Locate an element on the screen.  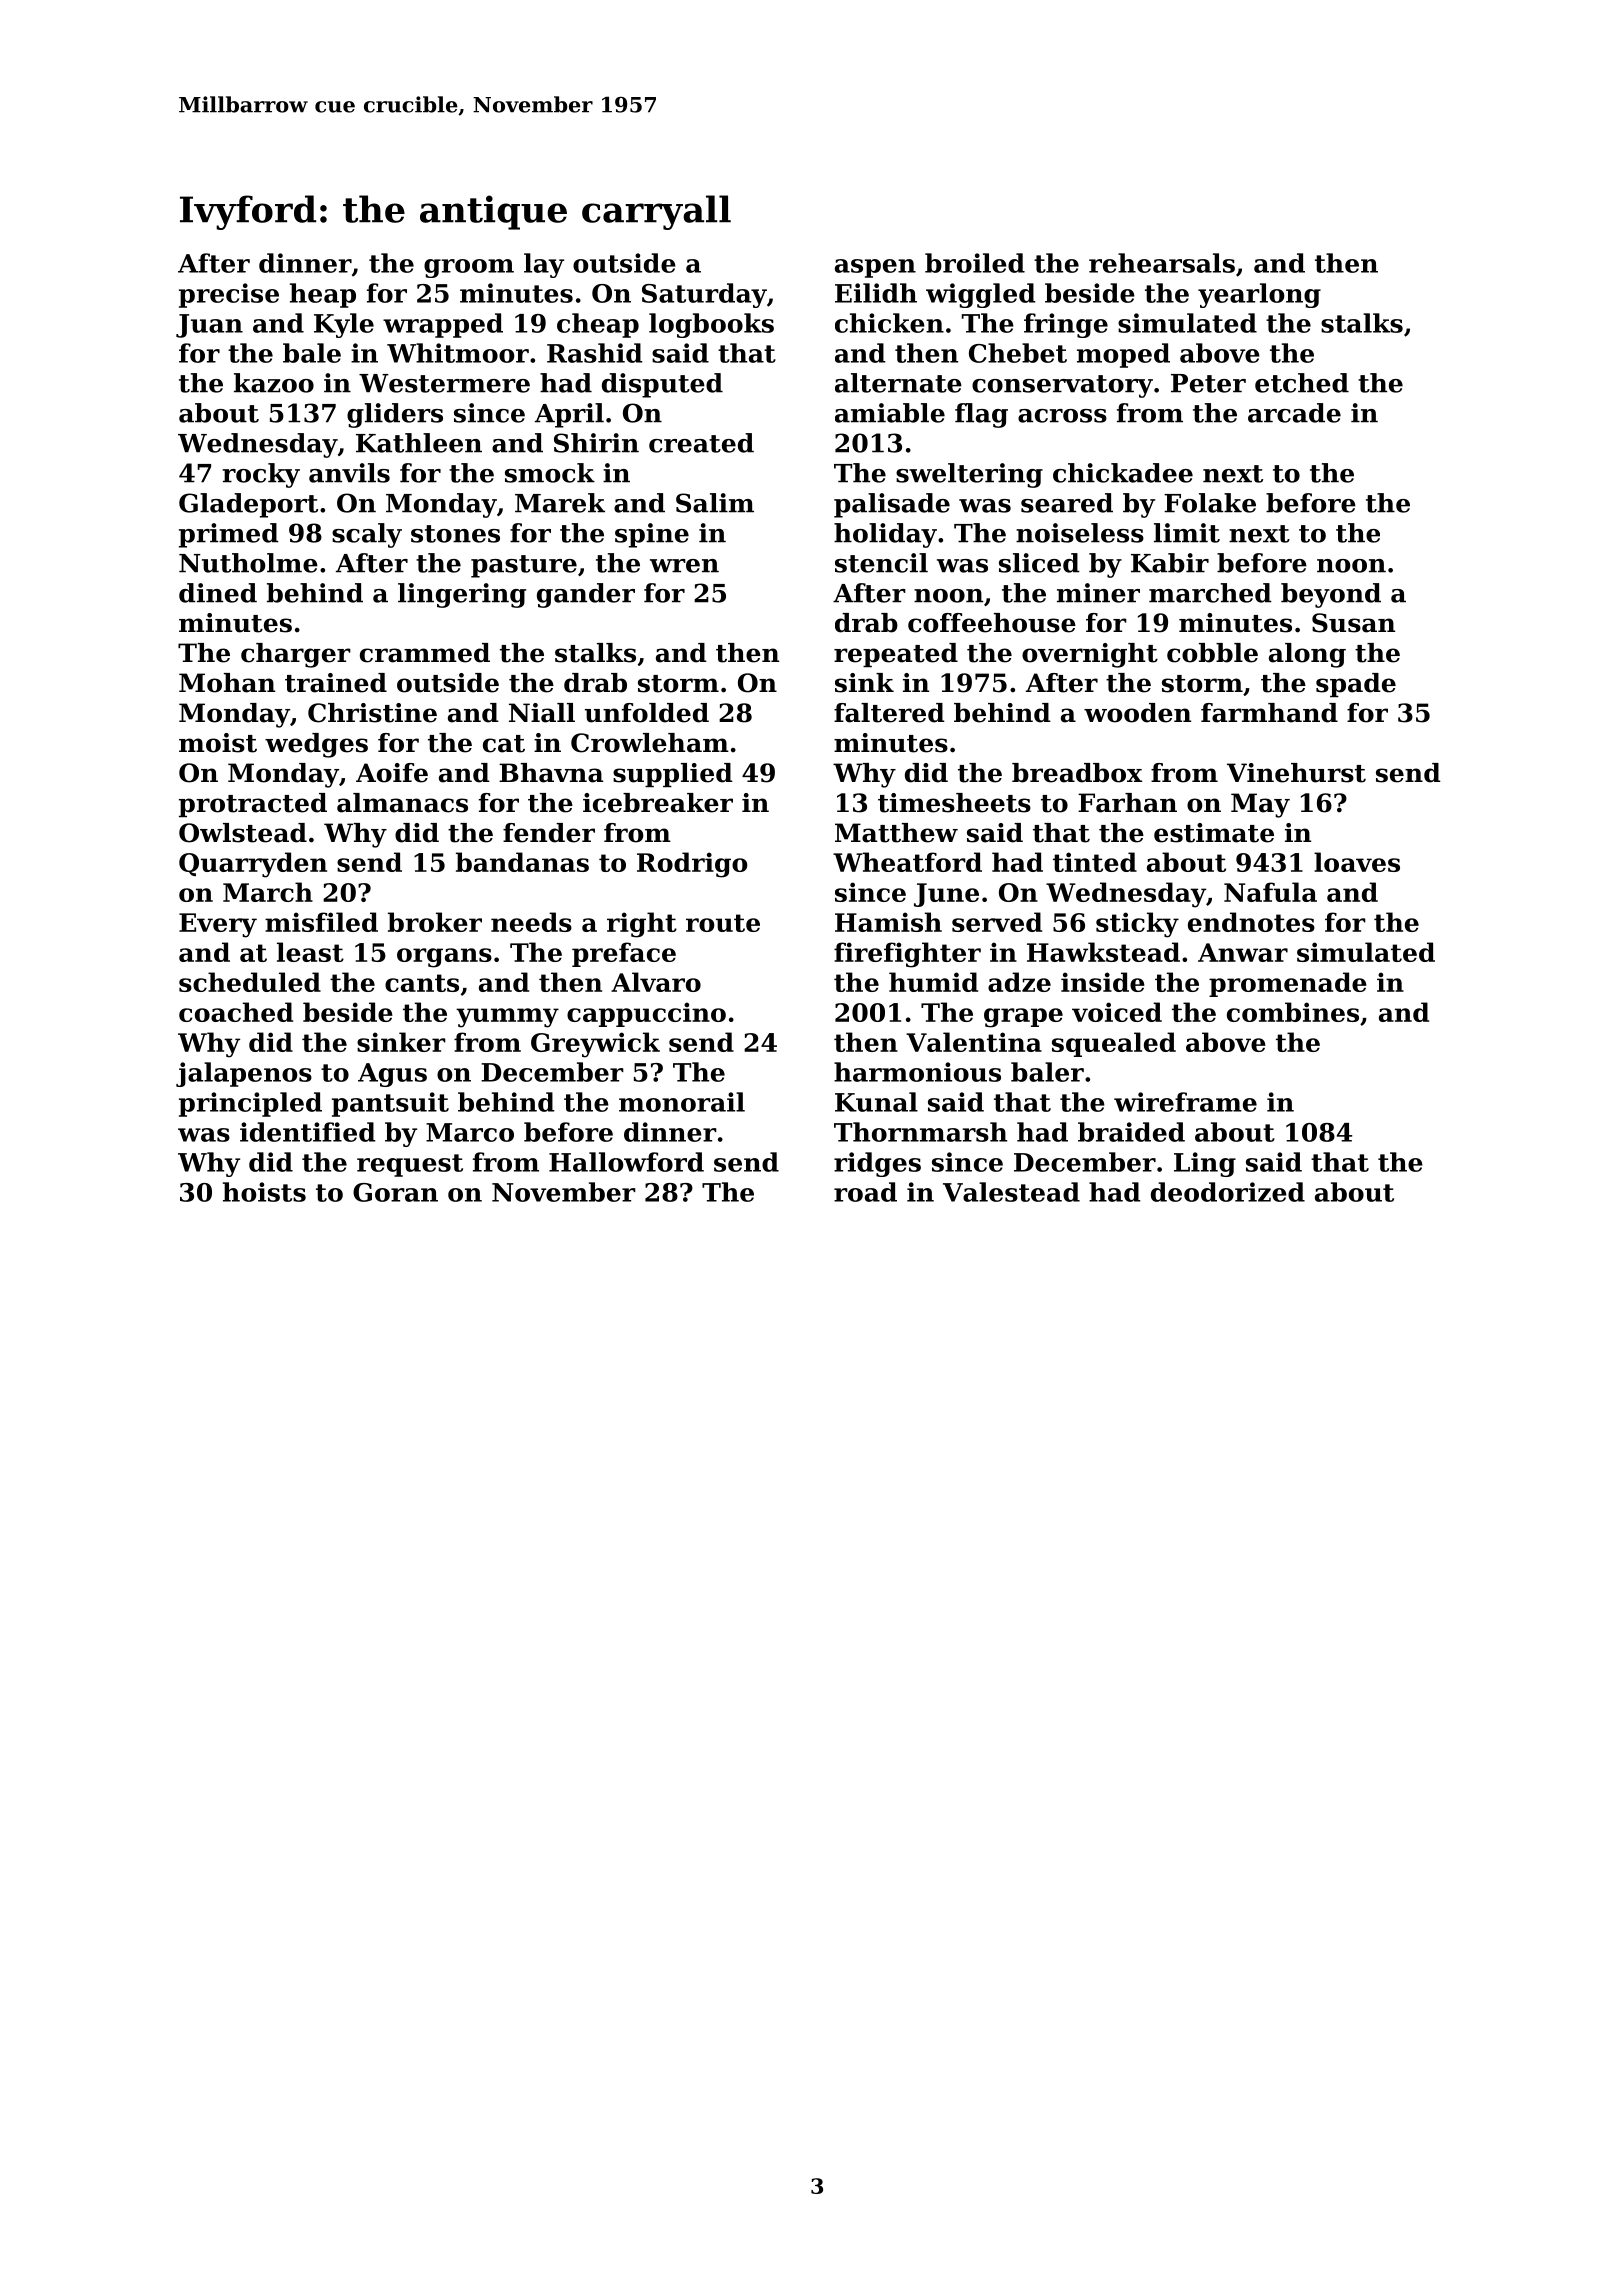
principled is located at coordinates (250, 1104).
